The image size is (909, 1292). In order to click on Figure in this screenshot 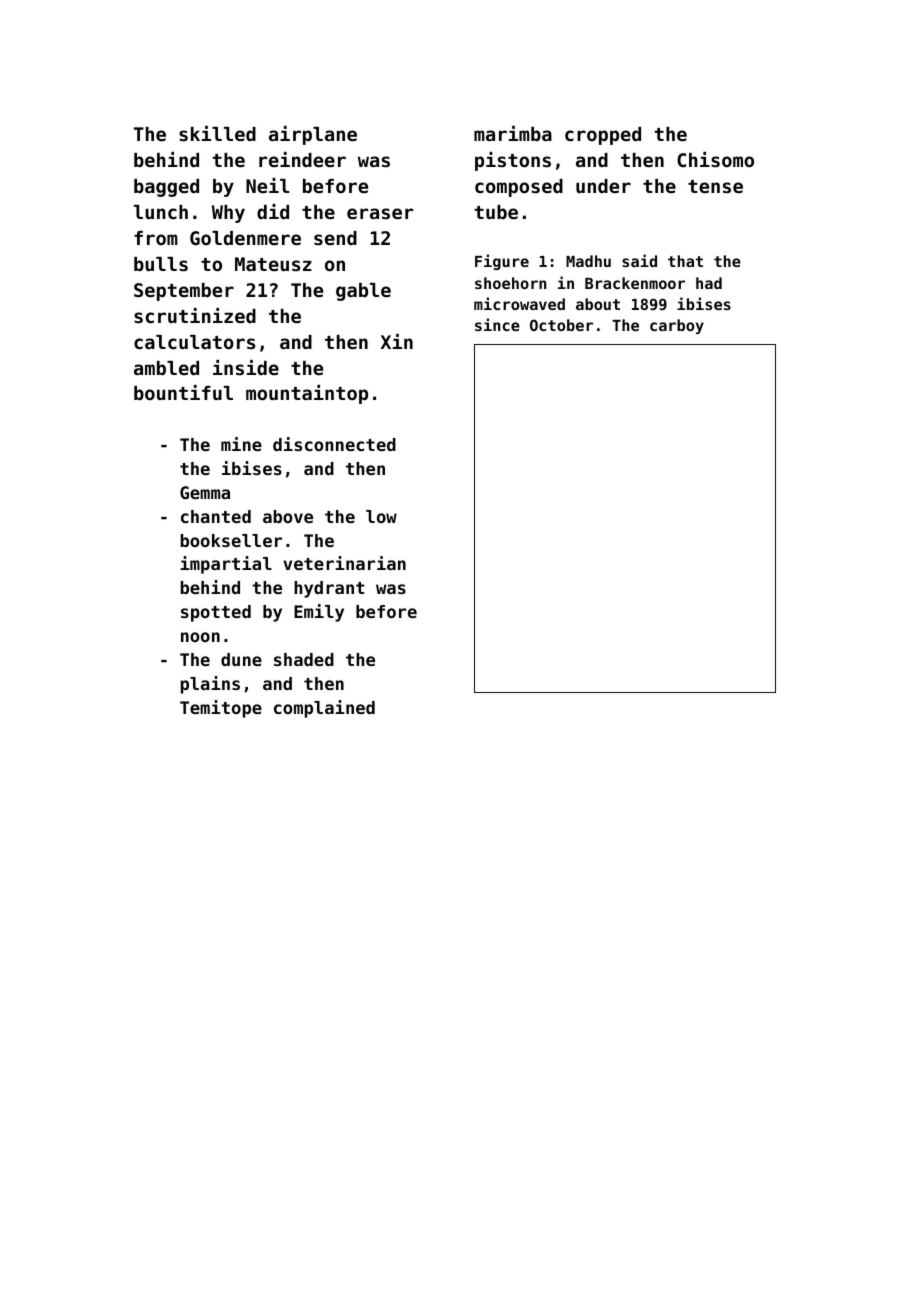, I will do `click(502, 262)`.
